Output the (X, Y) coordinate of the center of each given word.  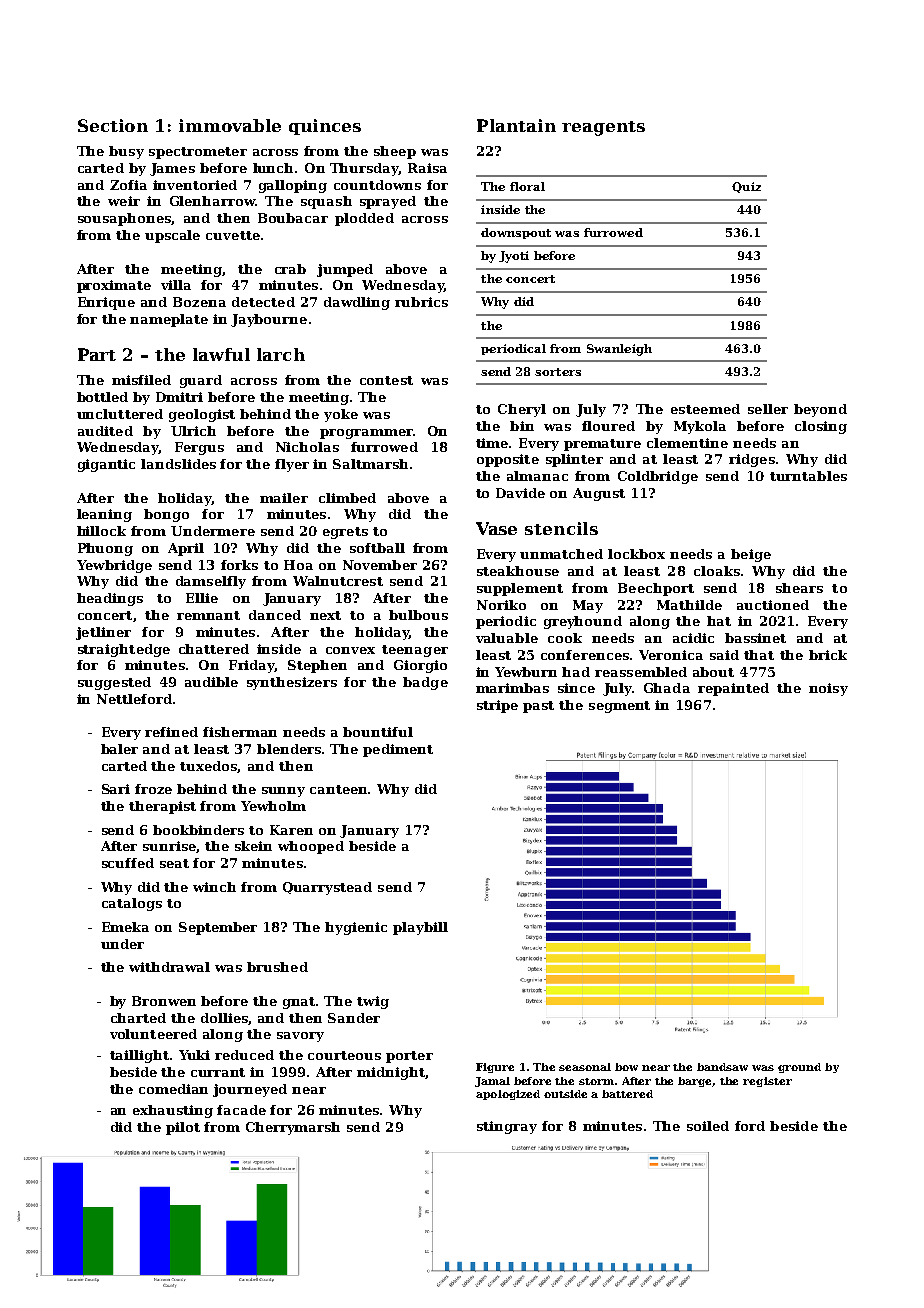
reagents (603, 128)
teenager (415, 651)
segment (619, 707)
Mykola (700, 427)
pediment (398, 750)
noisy (828, 689)
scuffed (128, 863)
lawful (221, 354)
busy (126, 152)
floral (527, 186)
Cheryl (522, 410)
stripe (497, 706)
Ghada (667, 688)
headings (110, 599)
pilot (183, 1128)
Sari (116, 789)
